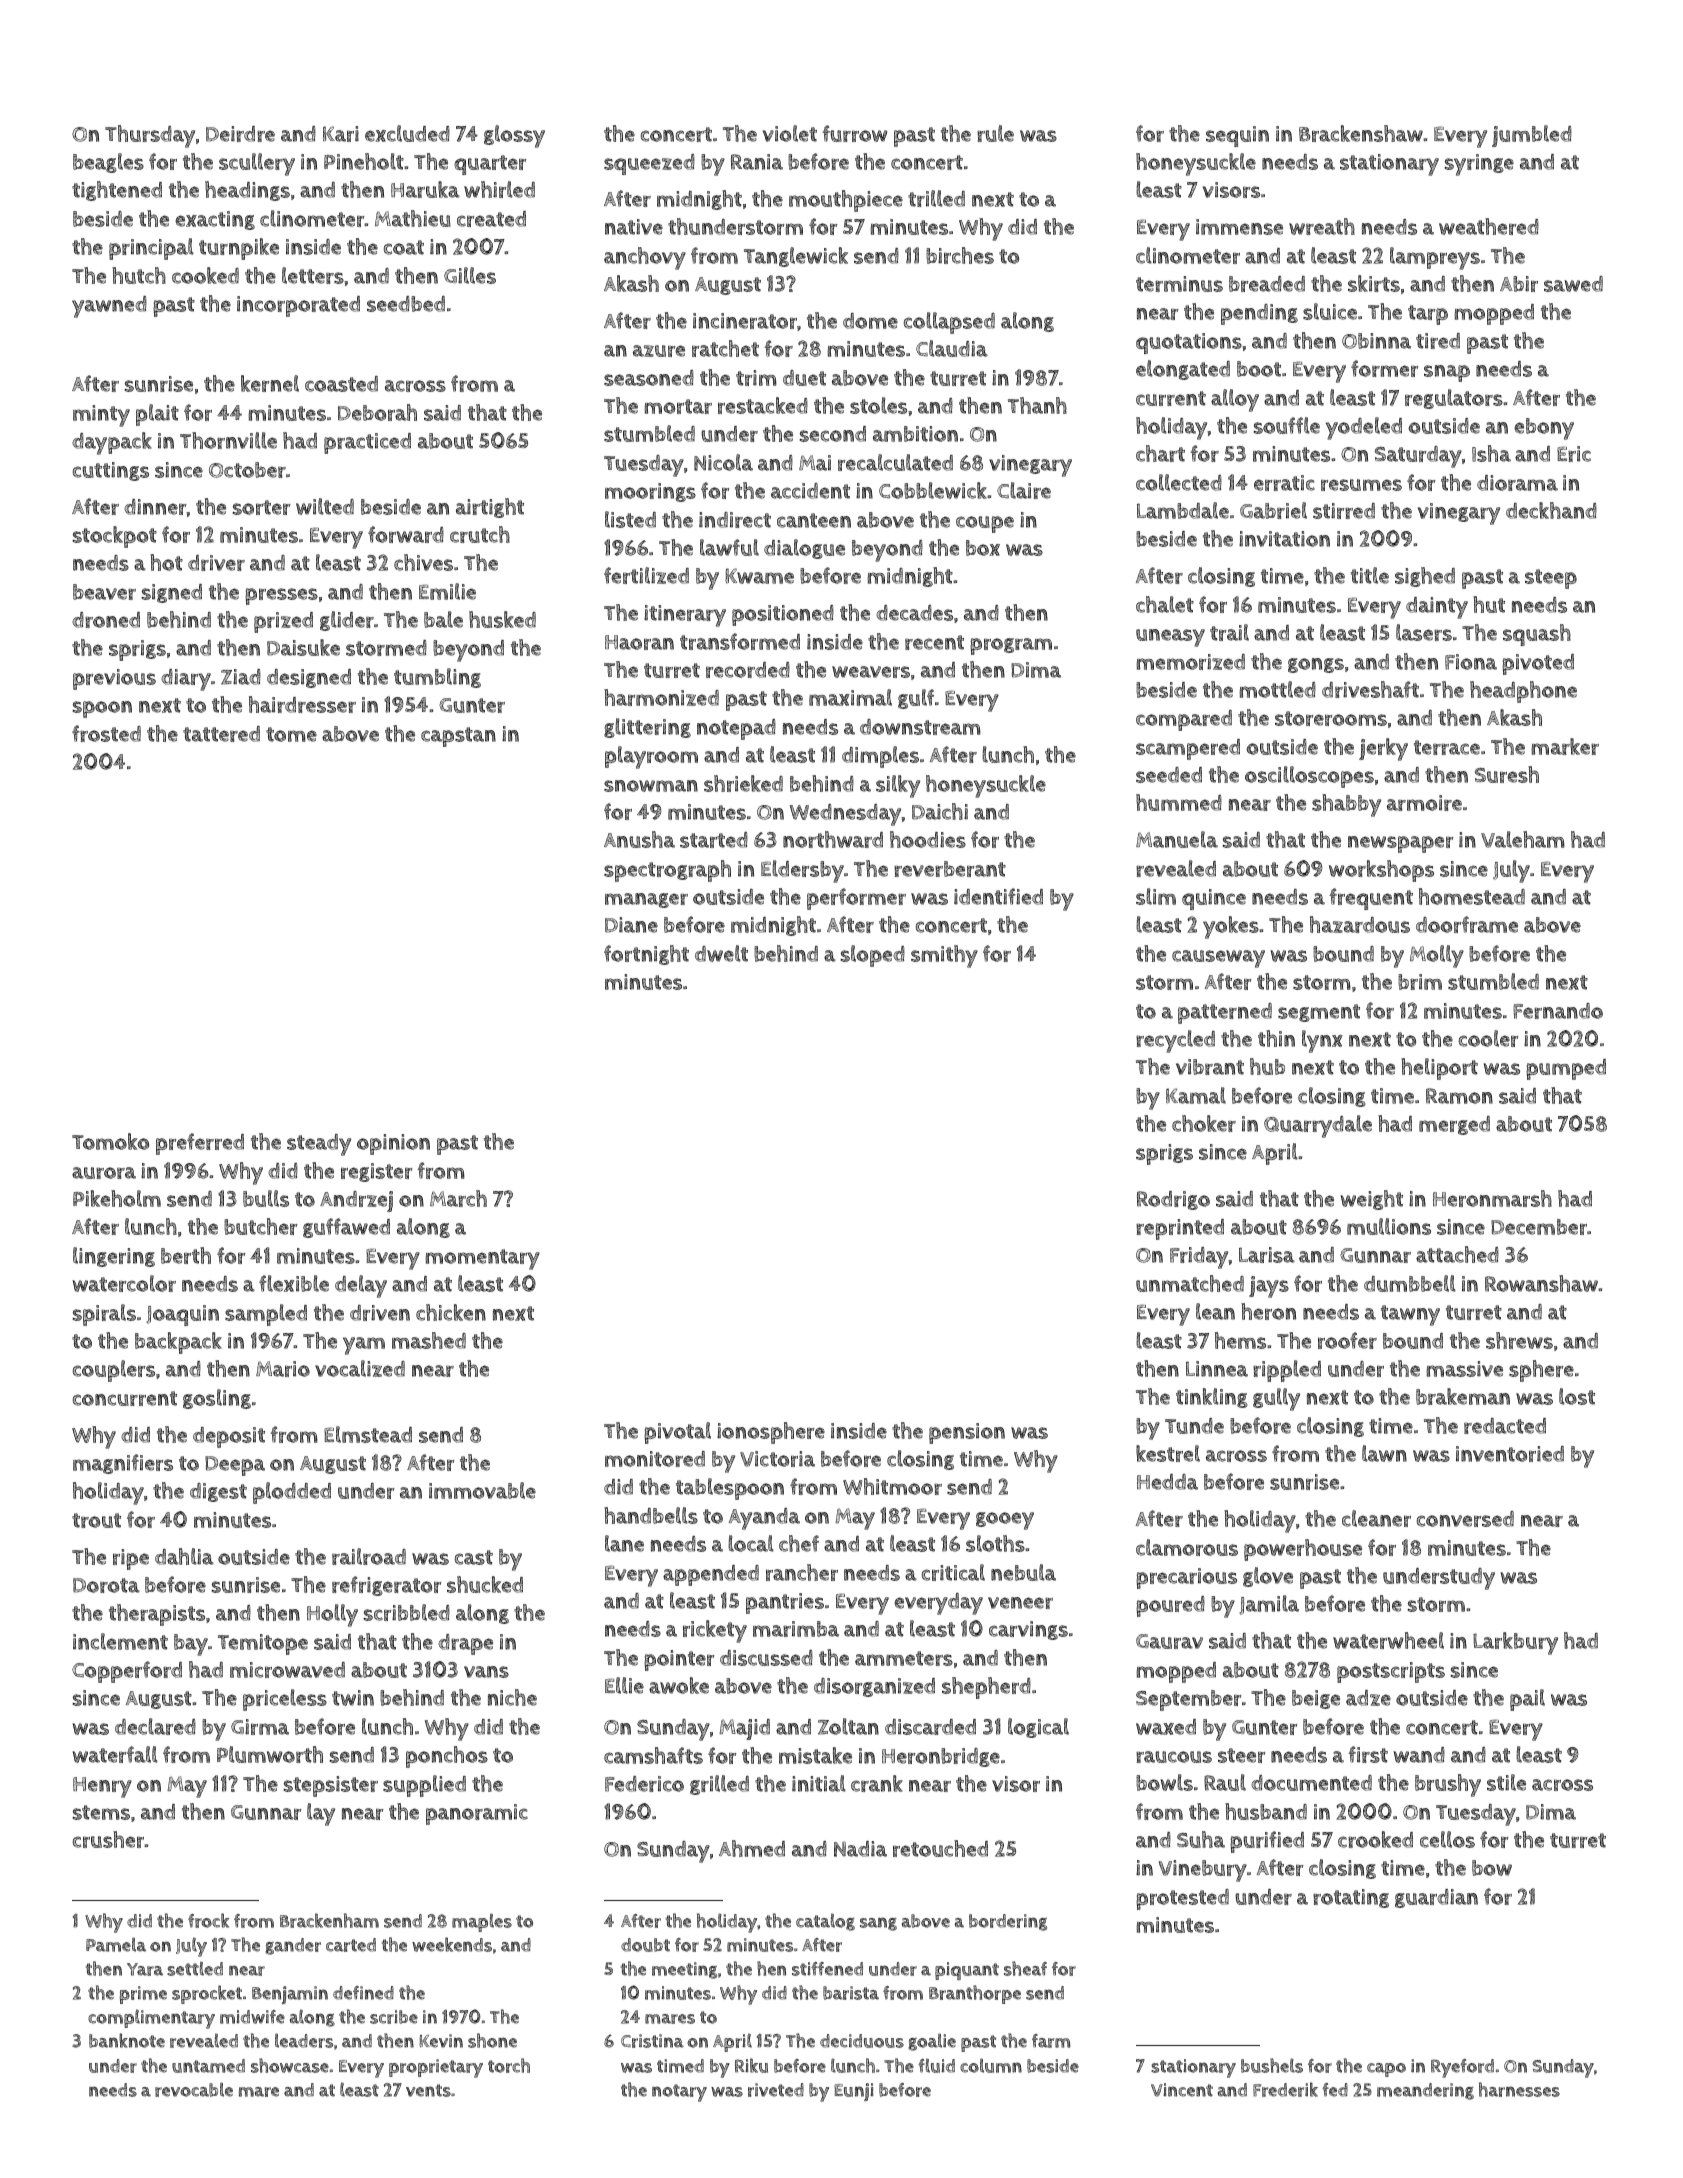 This screenshot has height=2178, width=1683. Describe the element at coordinates (802, 1572) in the screenshot. I see `rancher` at that location.
